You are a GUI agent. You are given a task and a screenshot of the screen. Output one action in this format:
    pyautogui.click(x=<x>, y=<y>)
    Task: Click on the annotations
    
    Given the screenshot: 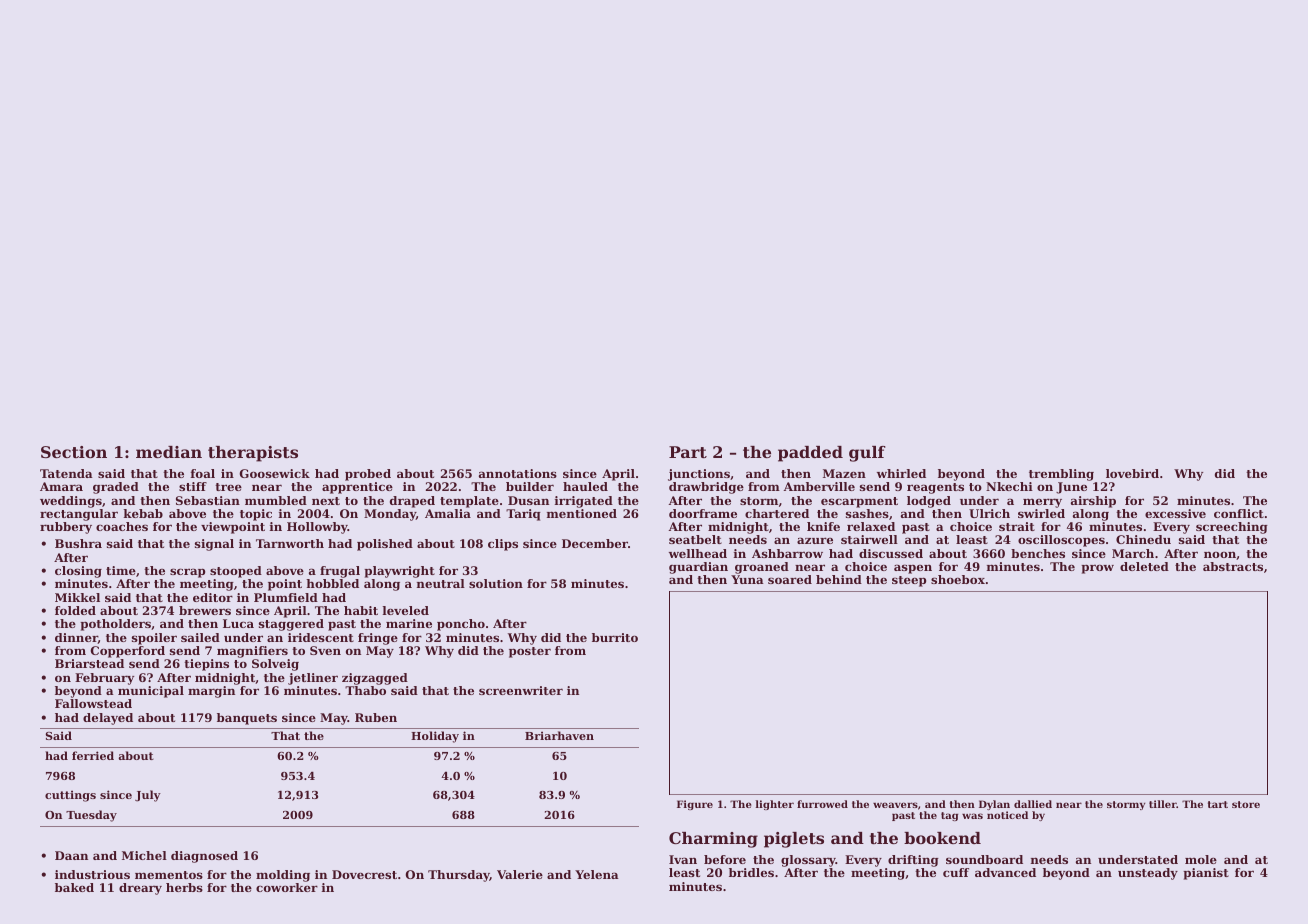 What is the action you would take?
    pyautogui.click(x=518, y=473)
